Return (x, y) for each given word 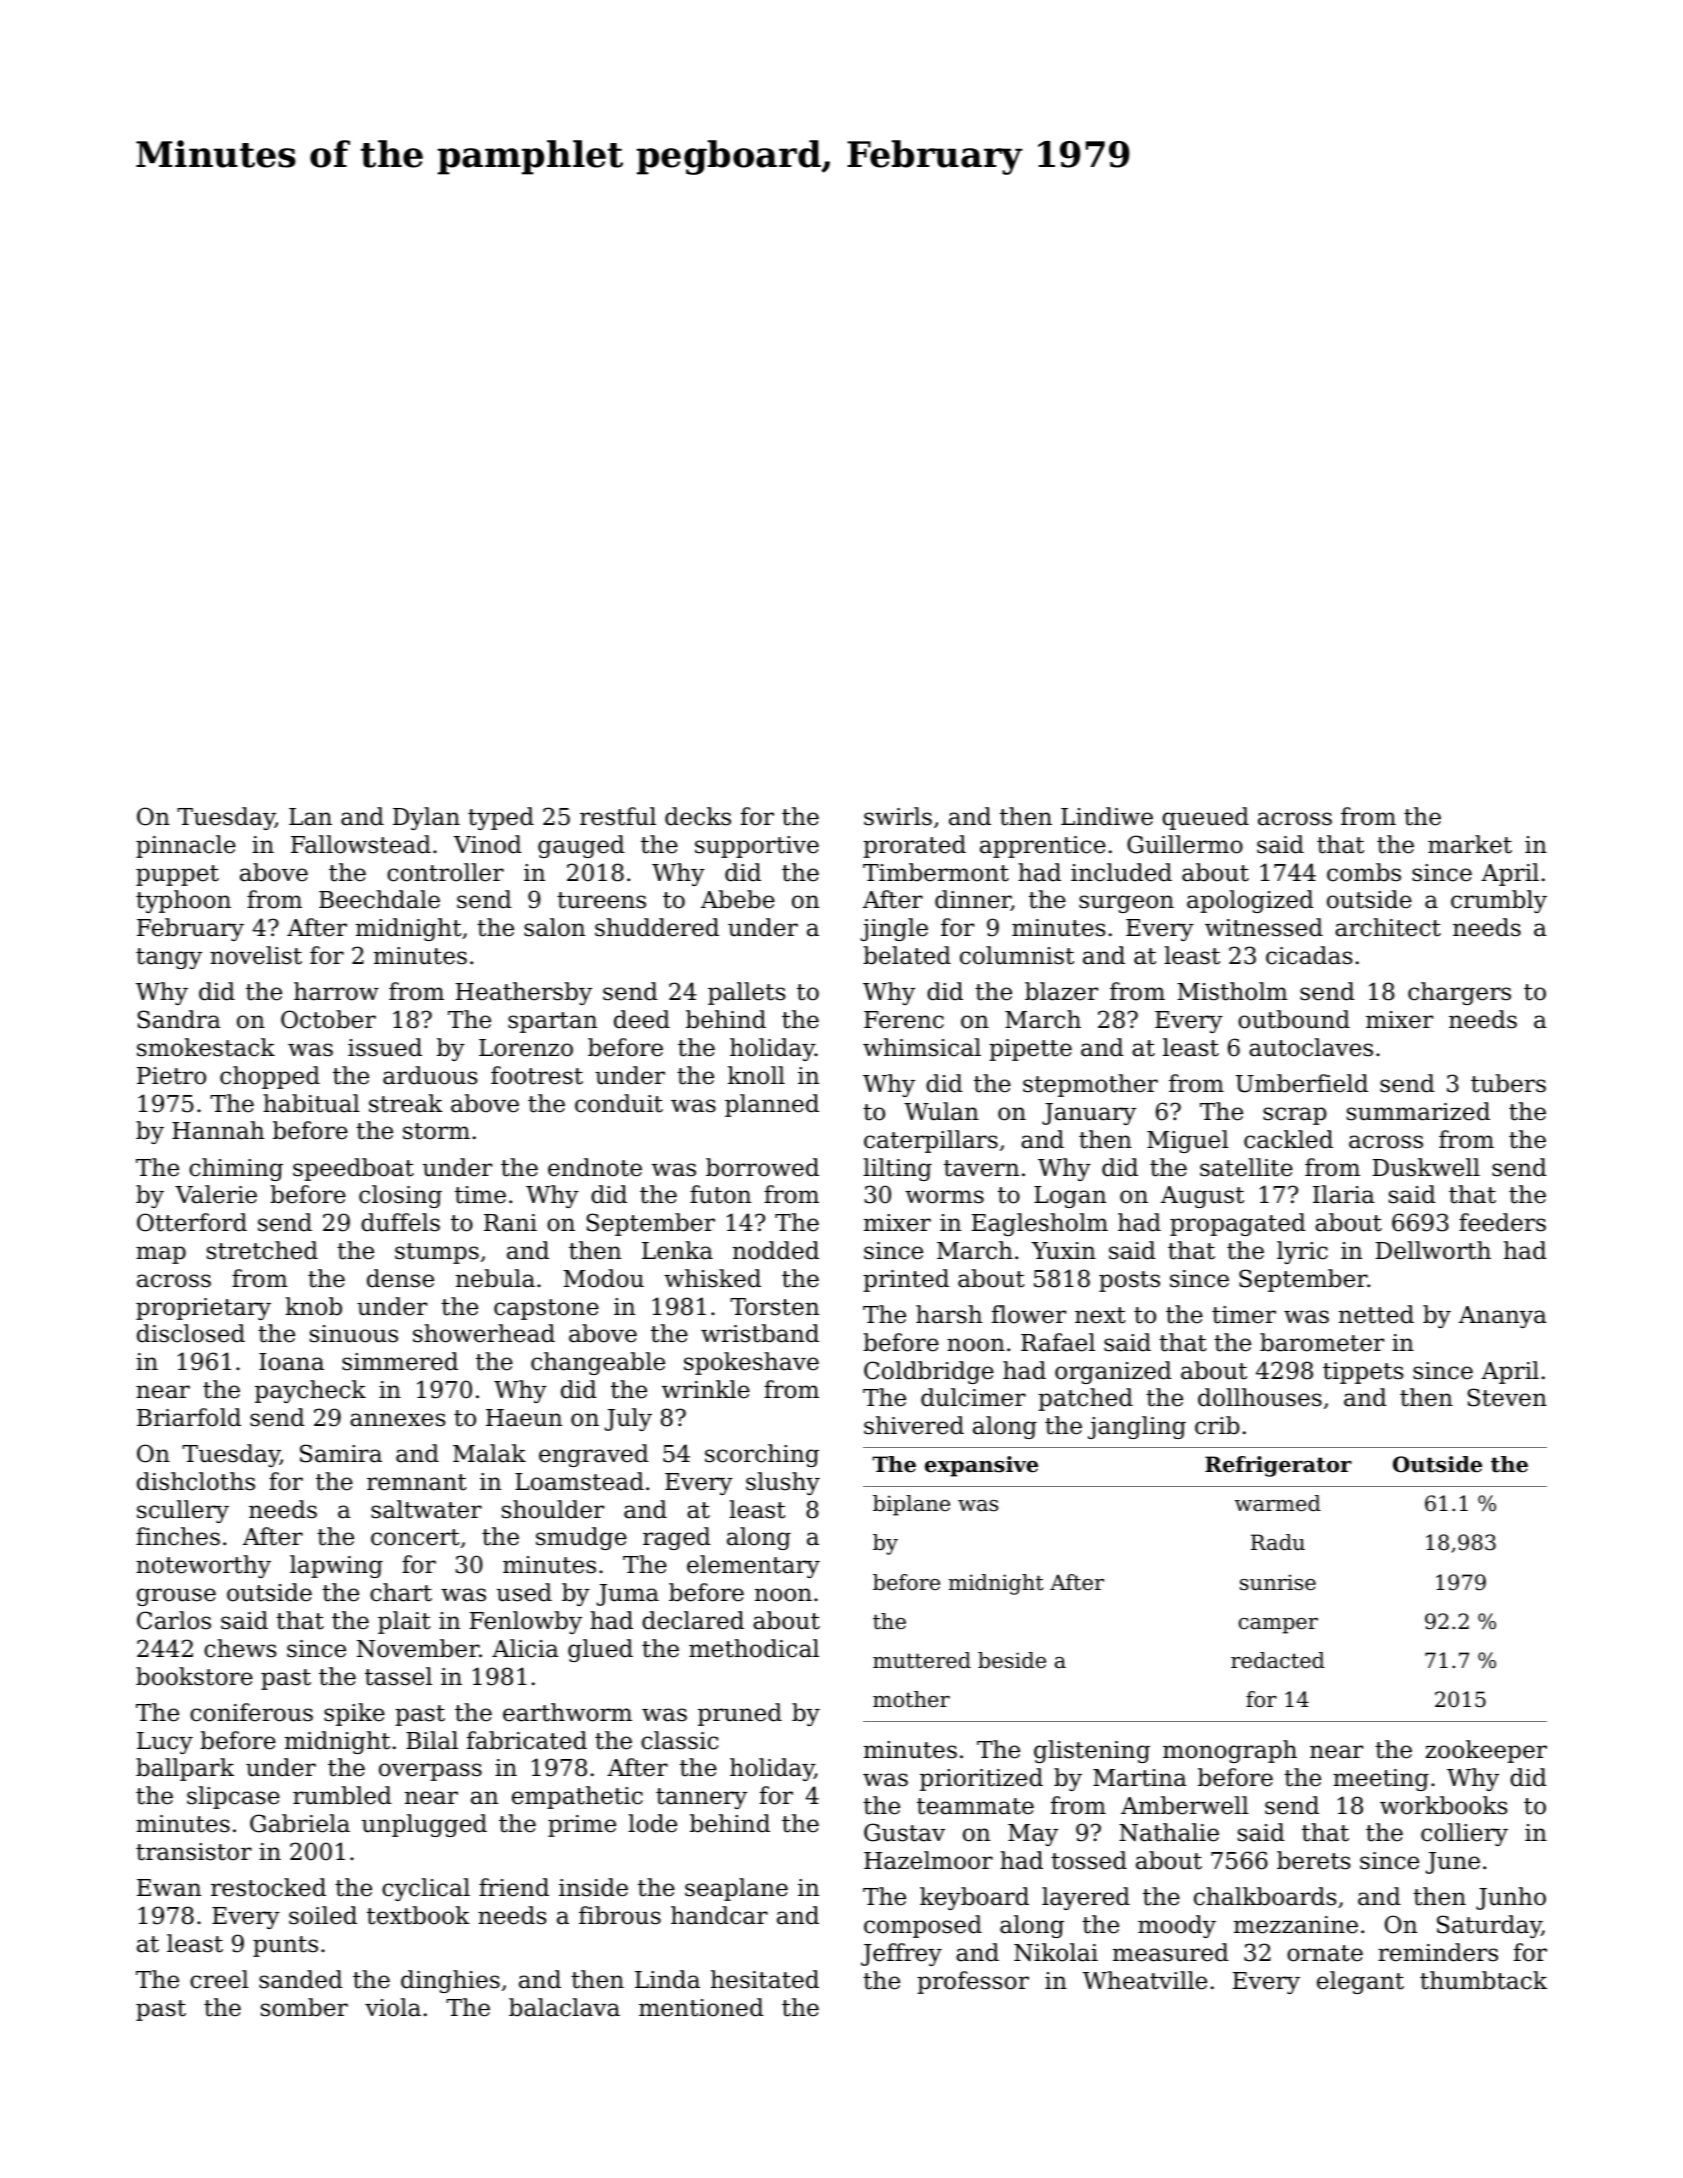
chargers (1459, 993)
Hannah (218, 1130)
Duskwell (1426, 1167)
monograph (1230, 1751)
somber (304, 2007)
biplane (911, 1505)
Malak (489, 1453)
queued (1205, 818)
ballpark (185, 1769)
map (161, 1255)
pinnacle (186, 846)
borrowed (762, 1167)
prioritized (981, 1779)
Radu (1278, 1542)
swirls (898, 816)
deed (642, 1019)
